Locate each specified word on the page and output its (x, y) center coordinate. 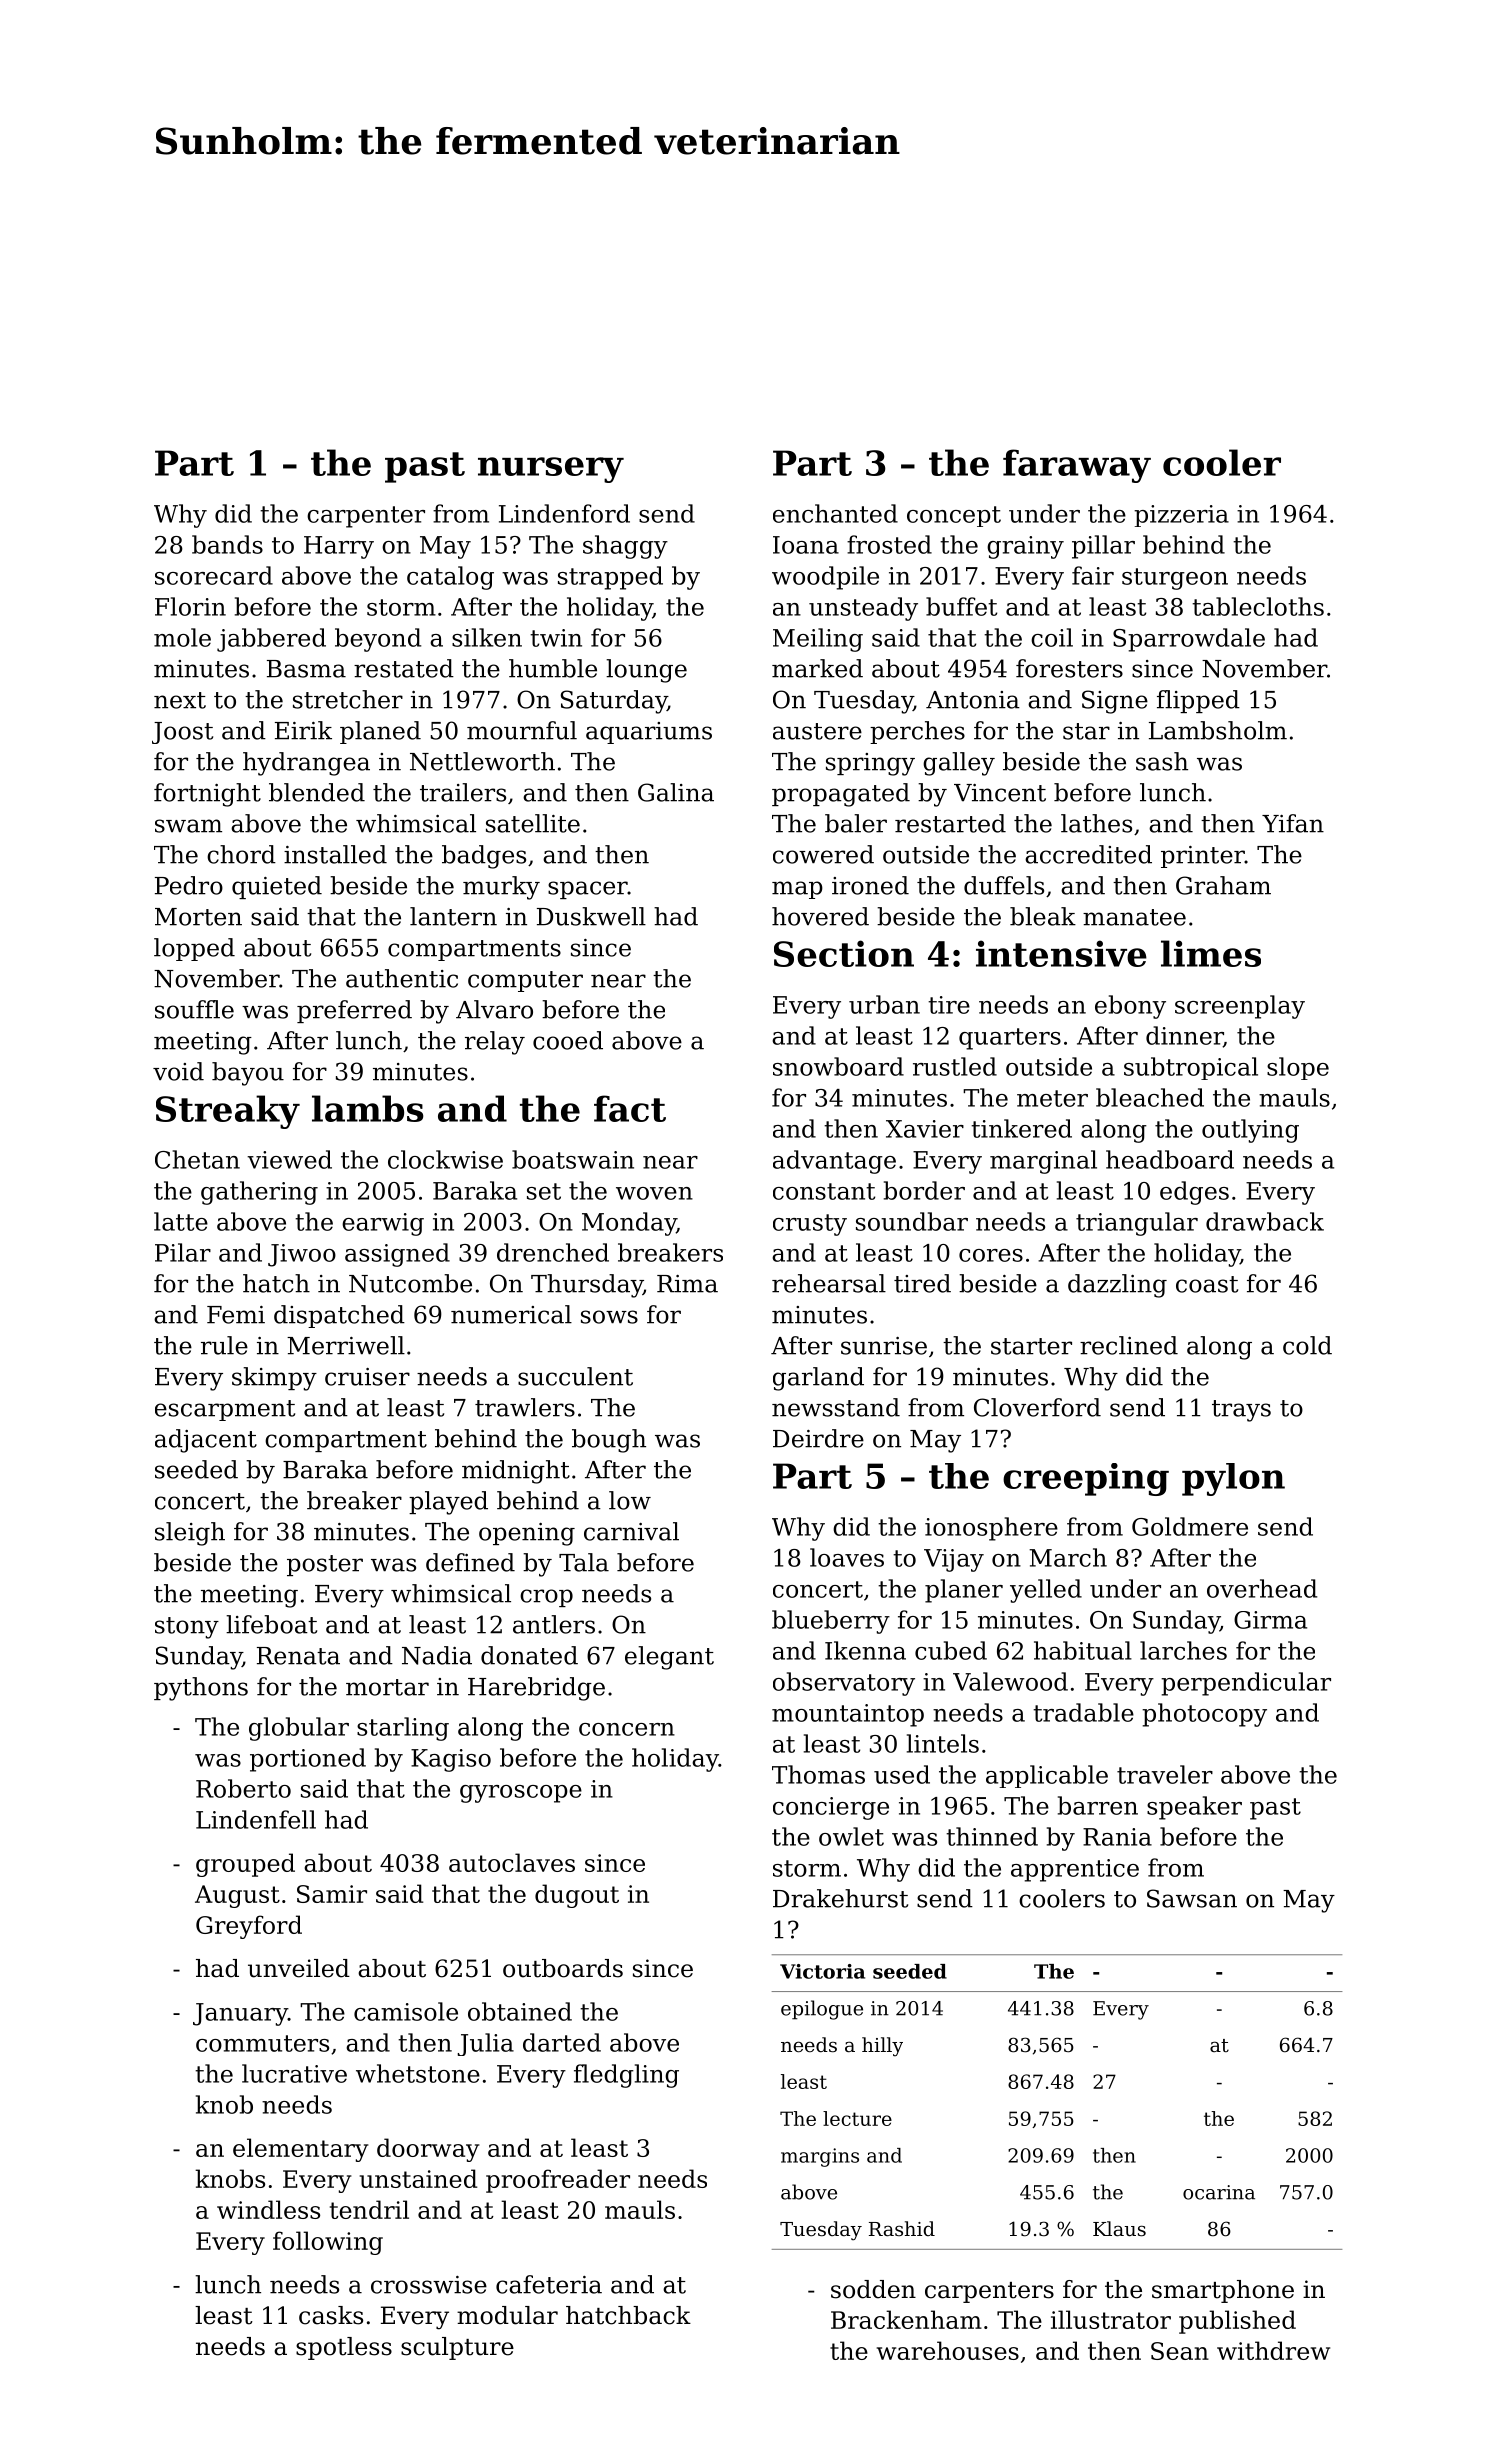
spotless (344, 2348)
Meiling (818, 640)
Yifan (1293, 823)
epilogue (822, 2010)
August (237, 1896)
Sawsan (1192, 1898)
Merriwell (346, 1345)
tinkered (1021, 1128)
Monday (629, 1224)
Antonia (973, 700)
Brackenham (906, 2319)
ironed (870, 885)
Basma (306, 669)
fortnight (207, 795)
